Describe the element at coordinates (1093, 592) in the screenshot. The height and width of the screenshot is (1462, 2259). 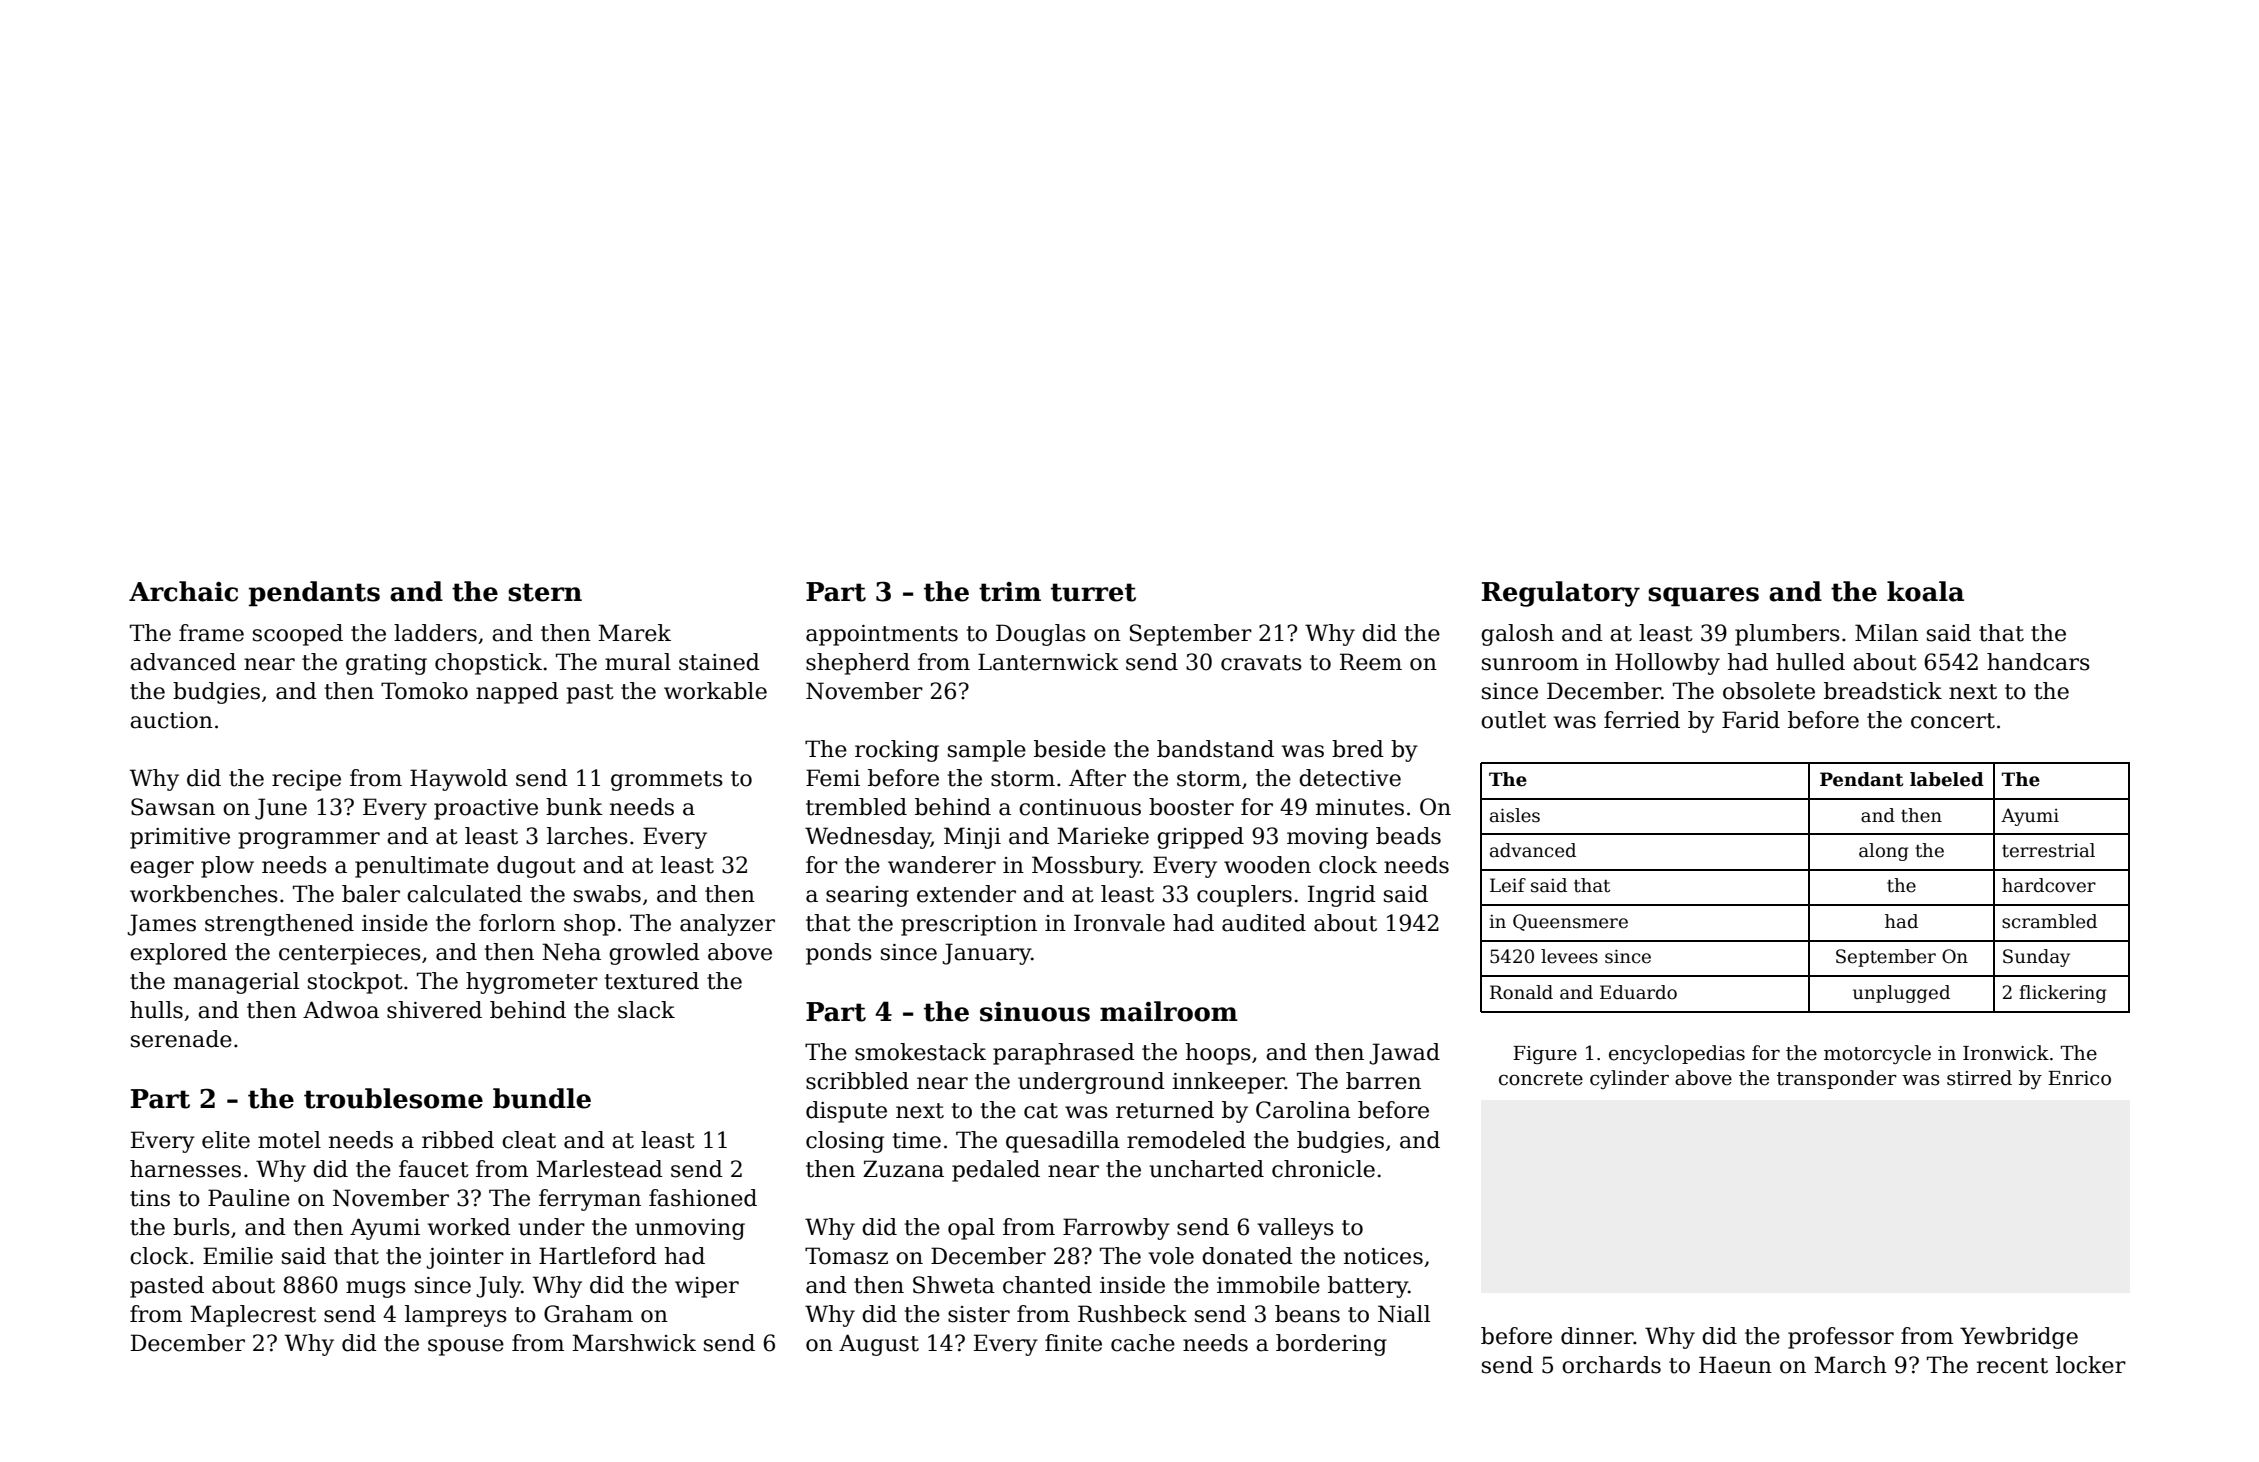
I see `turret` at that location.
